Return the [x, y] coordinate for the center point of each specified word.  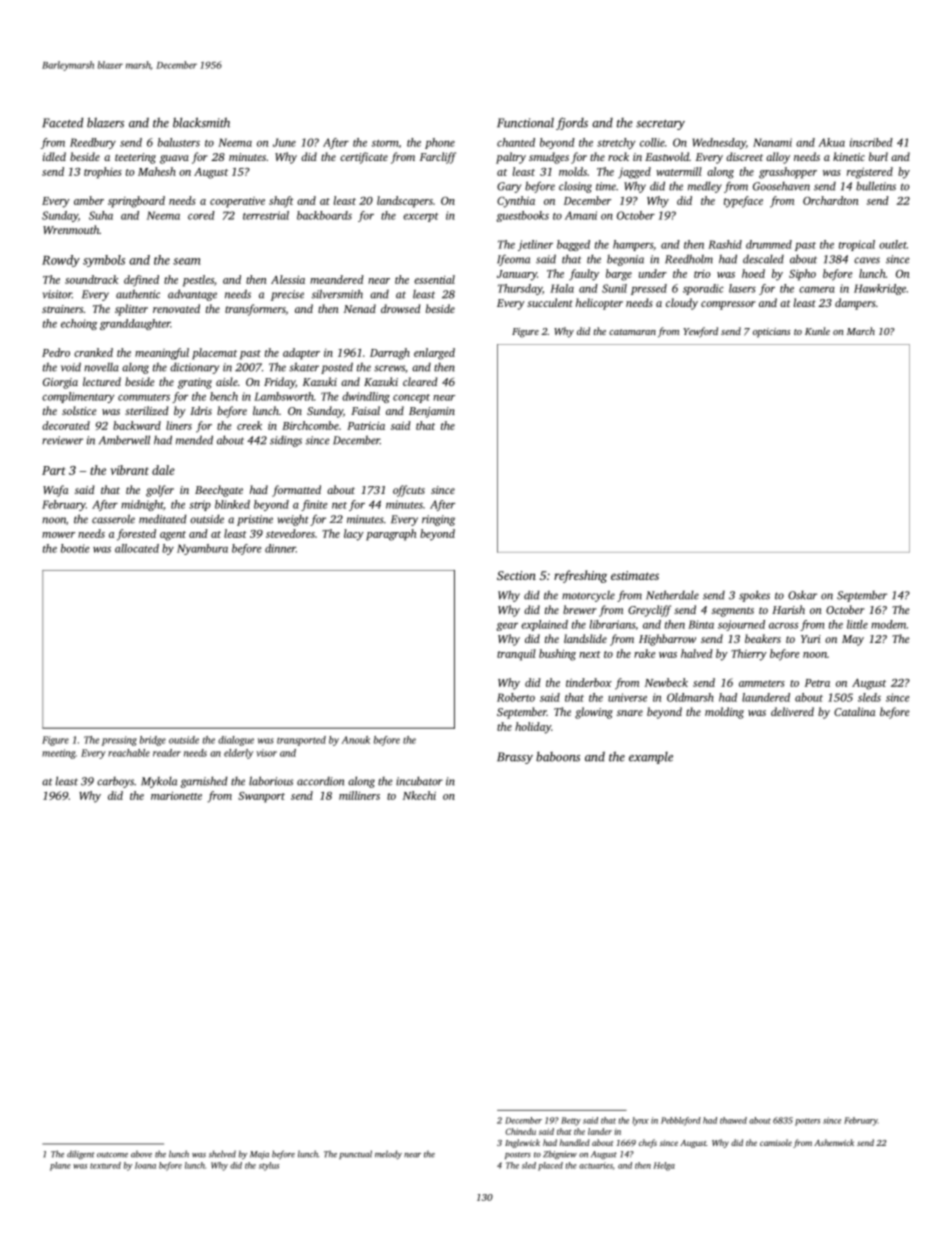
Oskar [802, 595]
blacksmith [201, 122]
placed [550, 1166]
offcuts [409, 491]
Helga [664, 1166]
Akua [831, 142]
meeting [59, 754]
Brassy [515, 758]
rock [618, 156]
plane [60, 1166]
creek [249, 425]
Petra [817, 683]
